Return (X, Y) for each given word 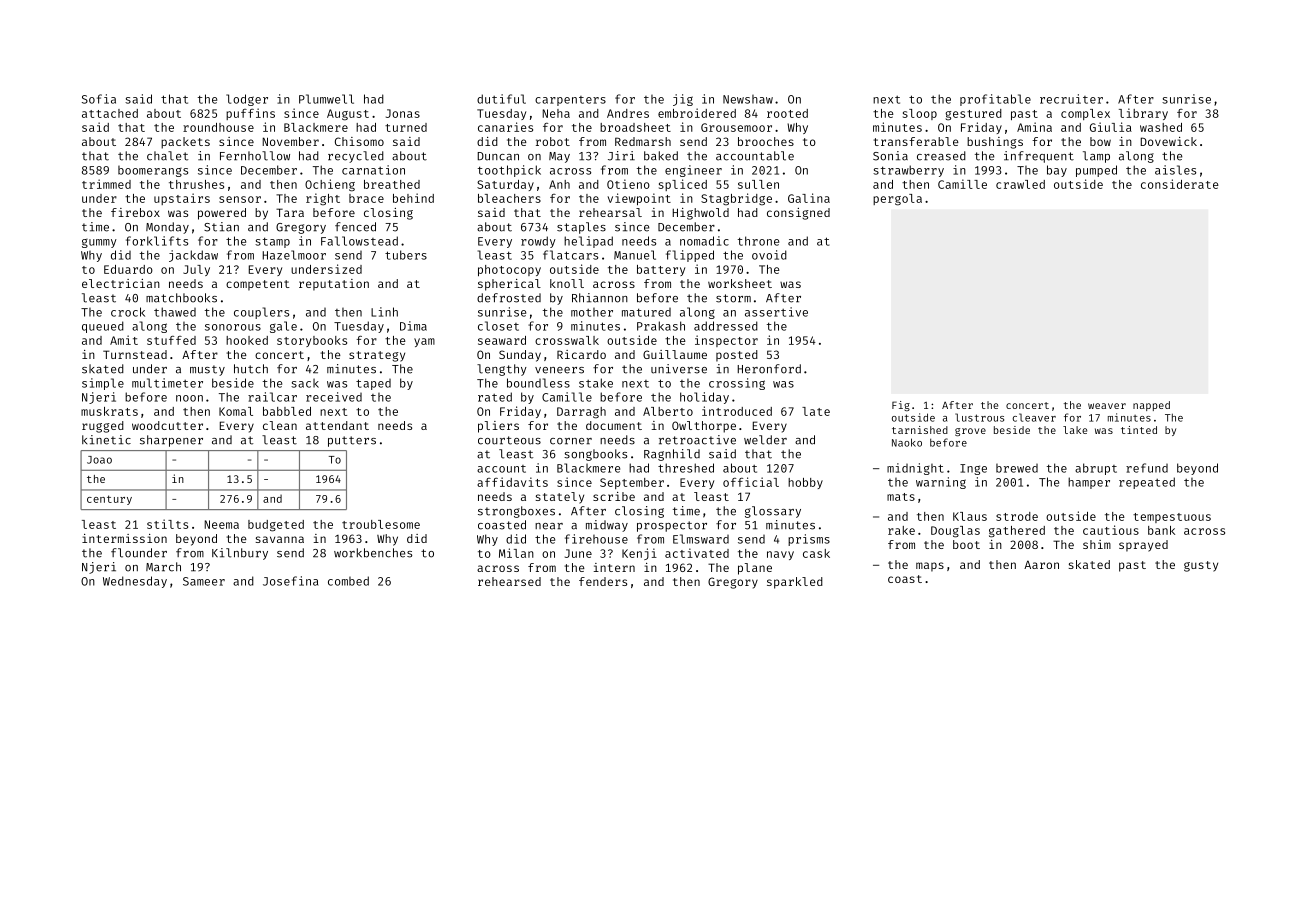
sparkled (795, 583)
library (1143, 114)
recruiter (1071, 99)
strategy (377, 356)
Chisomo (359, 141)
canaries (505, 127)
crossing (737, 384)
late (816, 411)
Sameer (204, 581)
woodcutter (167, 425)
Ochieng (330, 185)
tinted (1139, 430)
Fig (901, 406)
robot (553, 141)
